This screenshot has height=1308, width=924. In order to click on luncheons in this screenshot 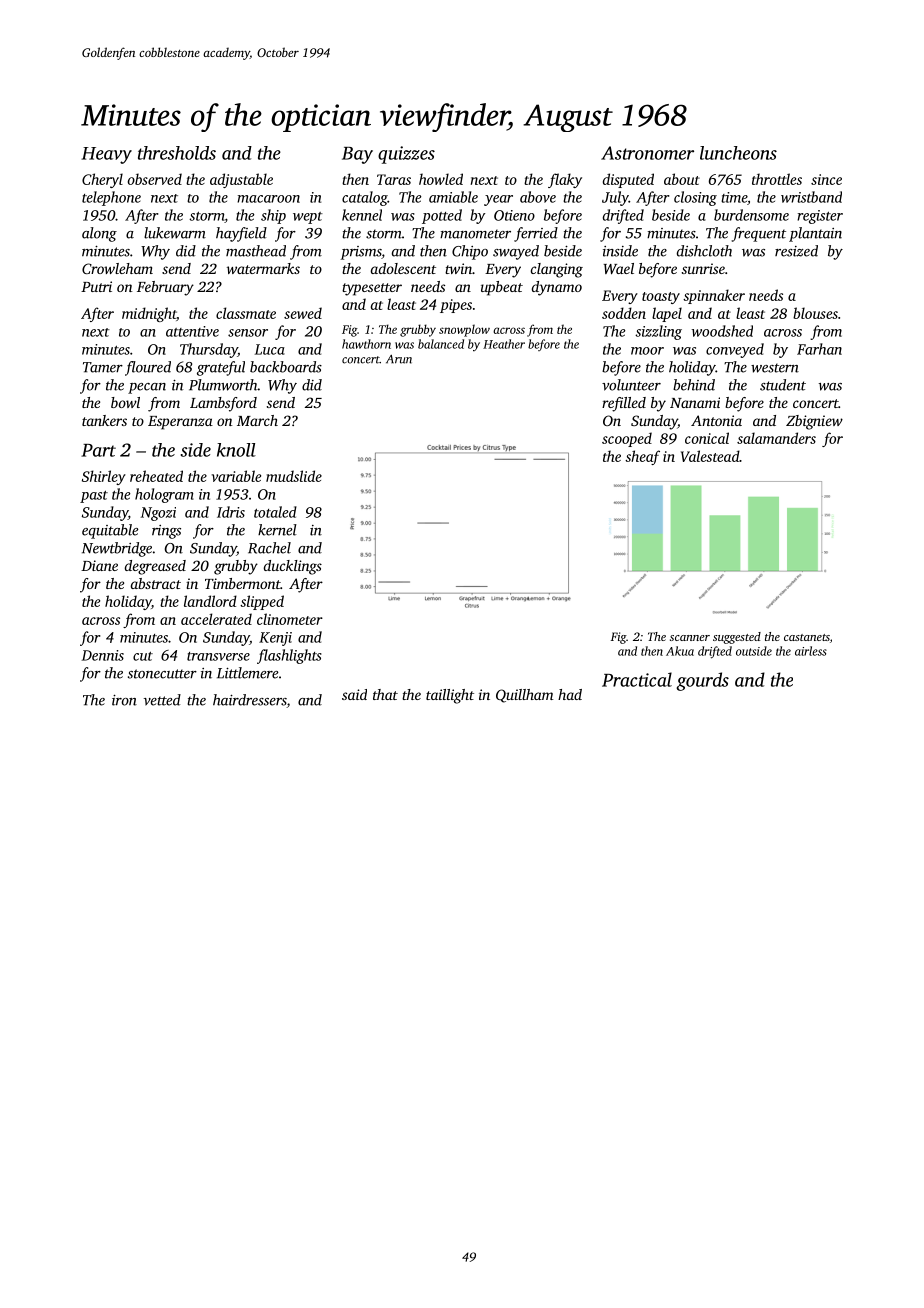, I will do `click(738, 153)`.
